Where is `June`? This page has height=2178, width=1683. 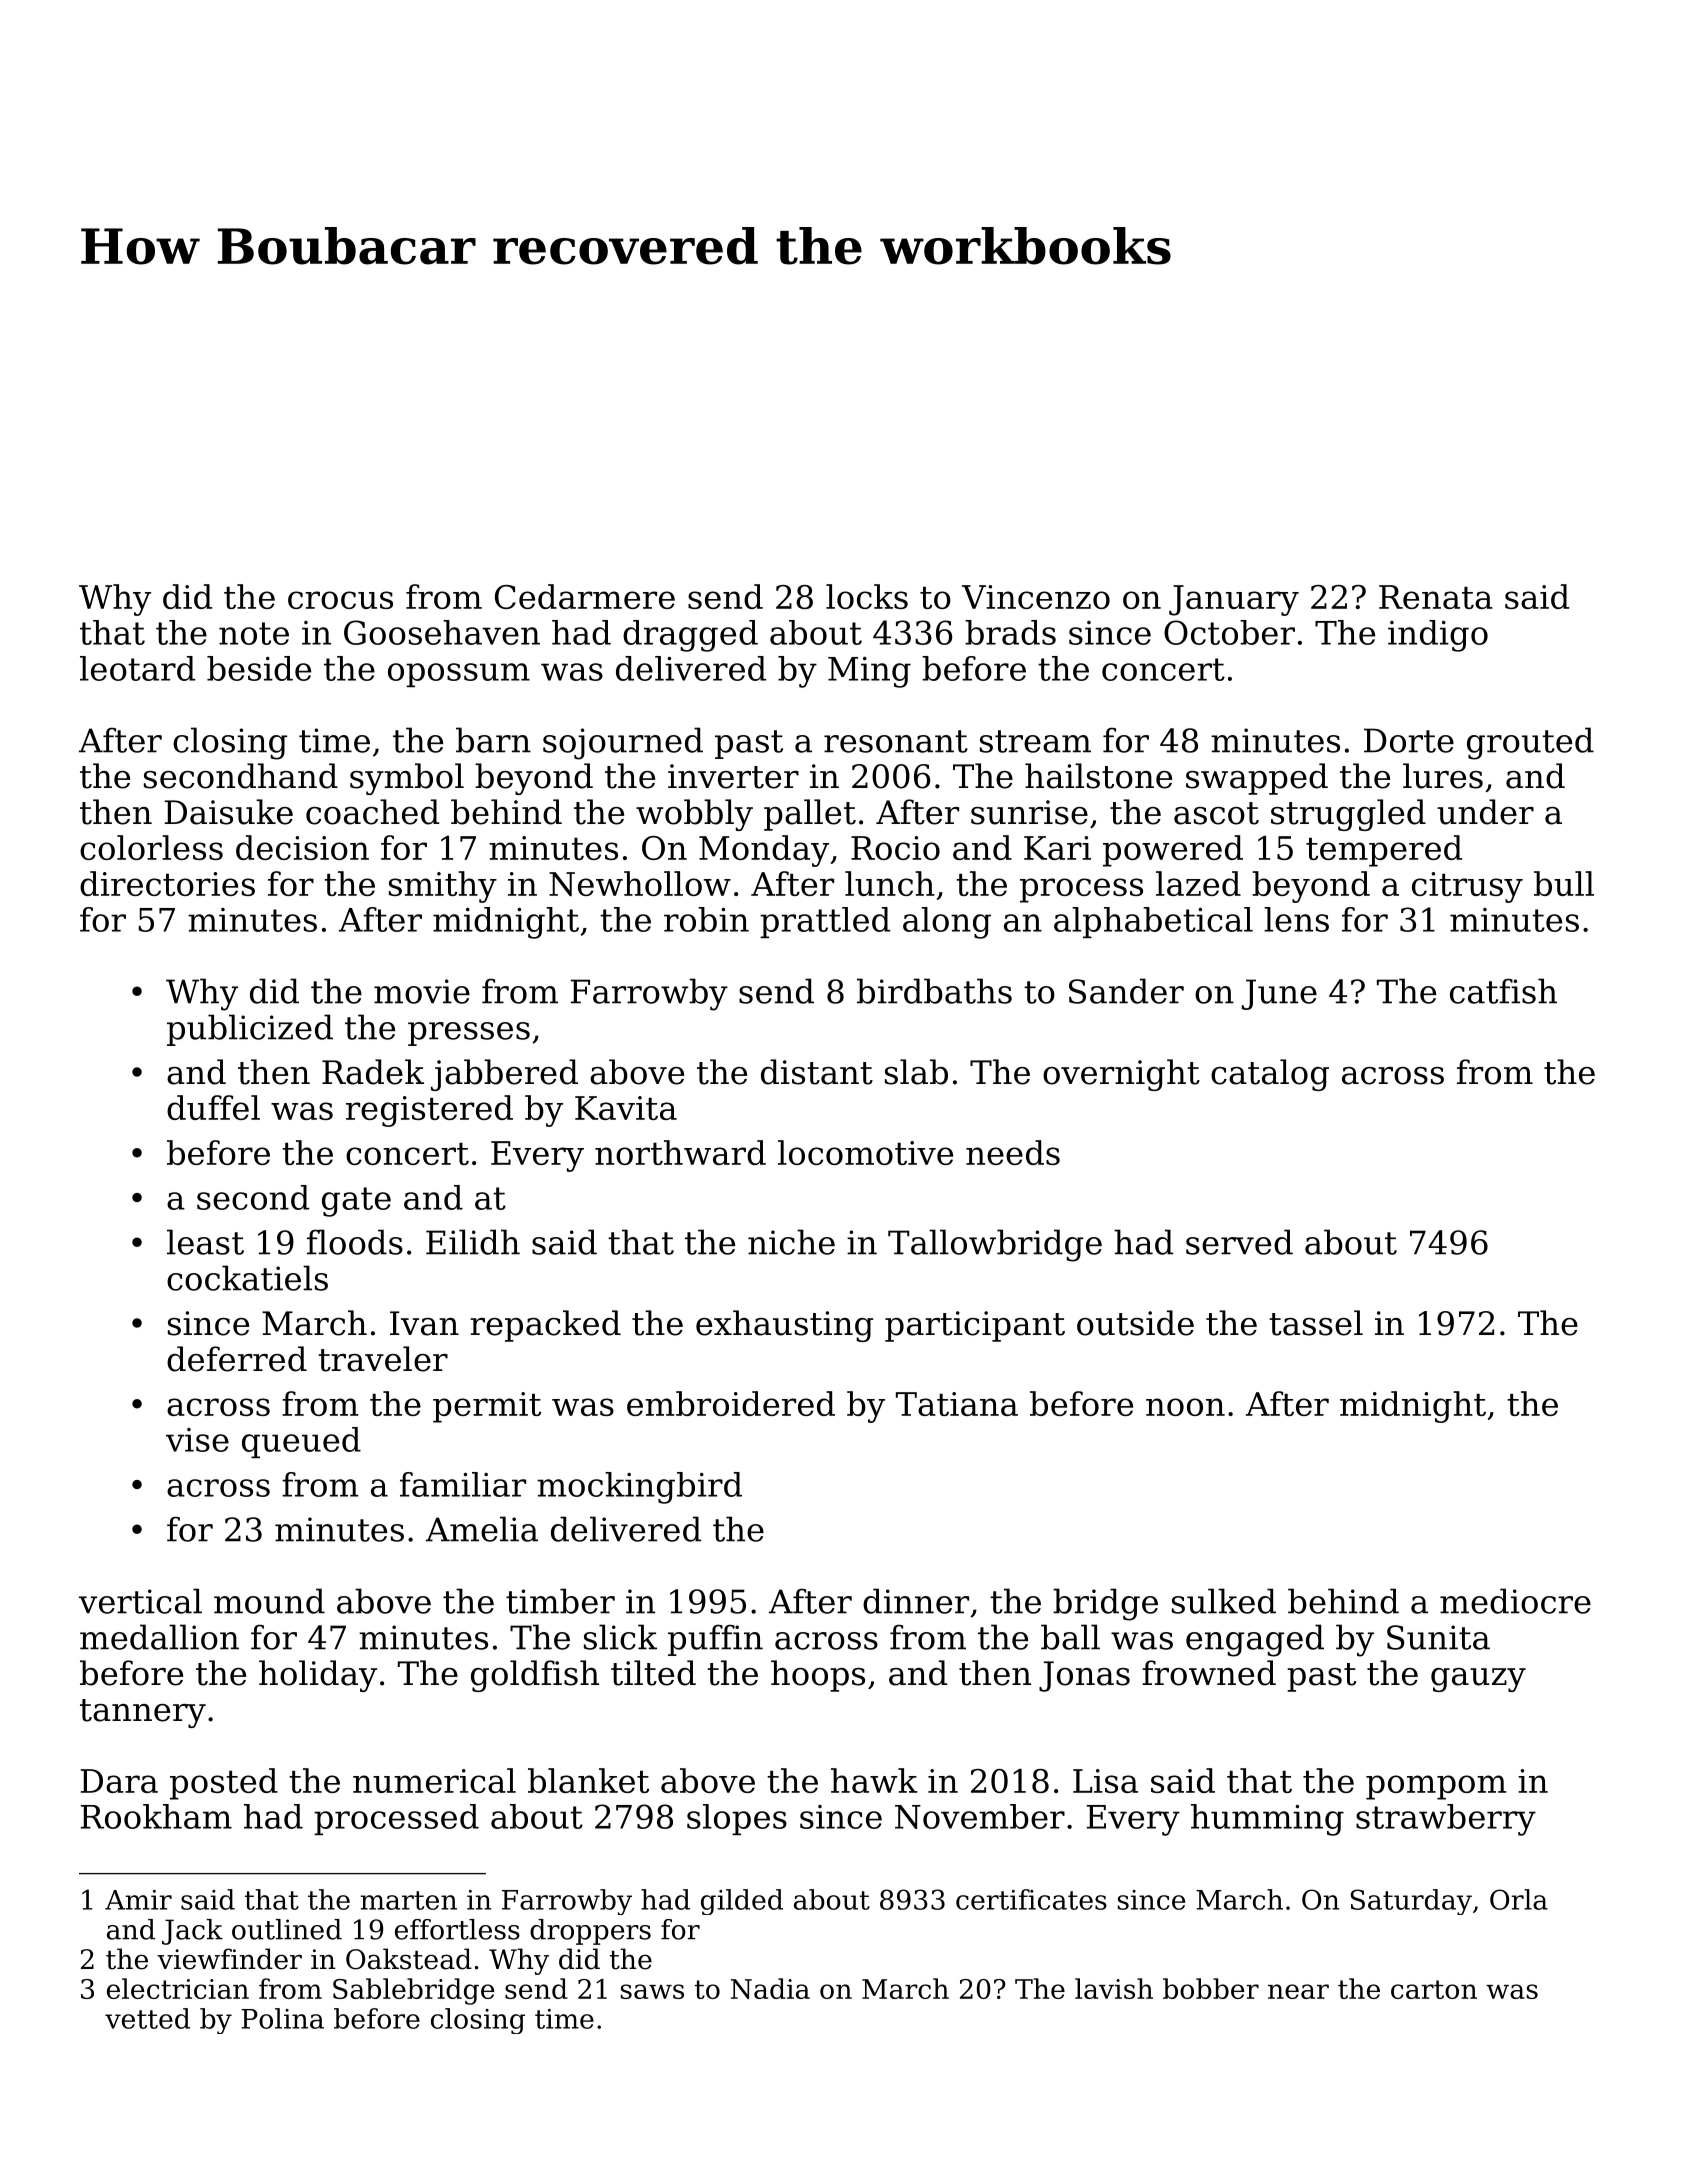
June is located at coordinates (1279, 994).
